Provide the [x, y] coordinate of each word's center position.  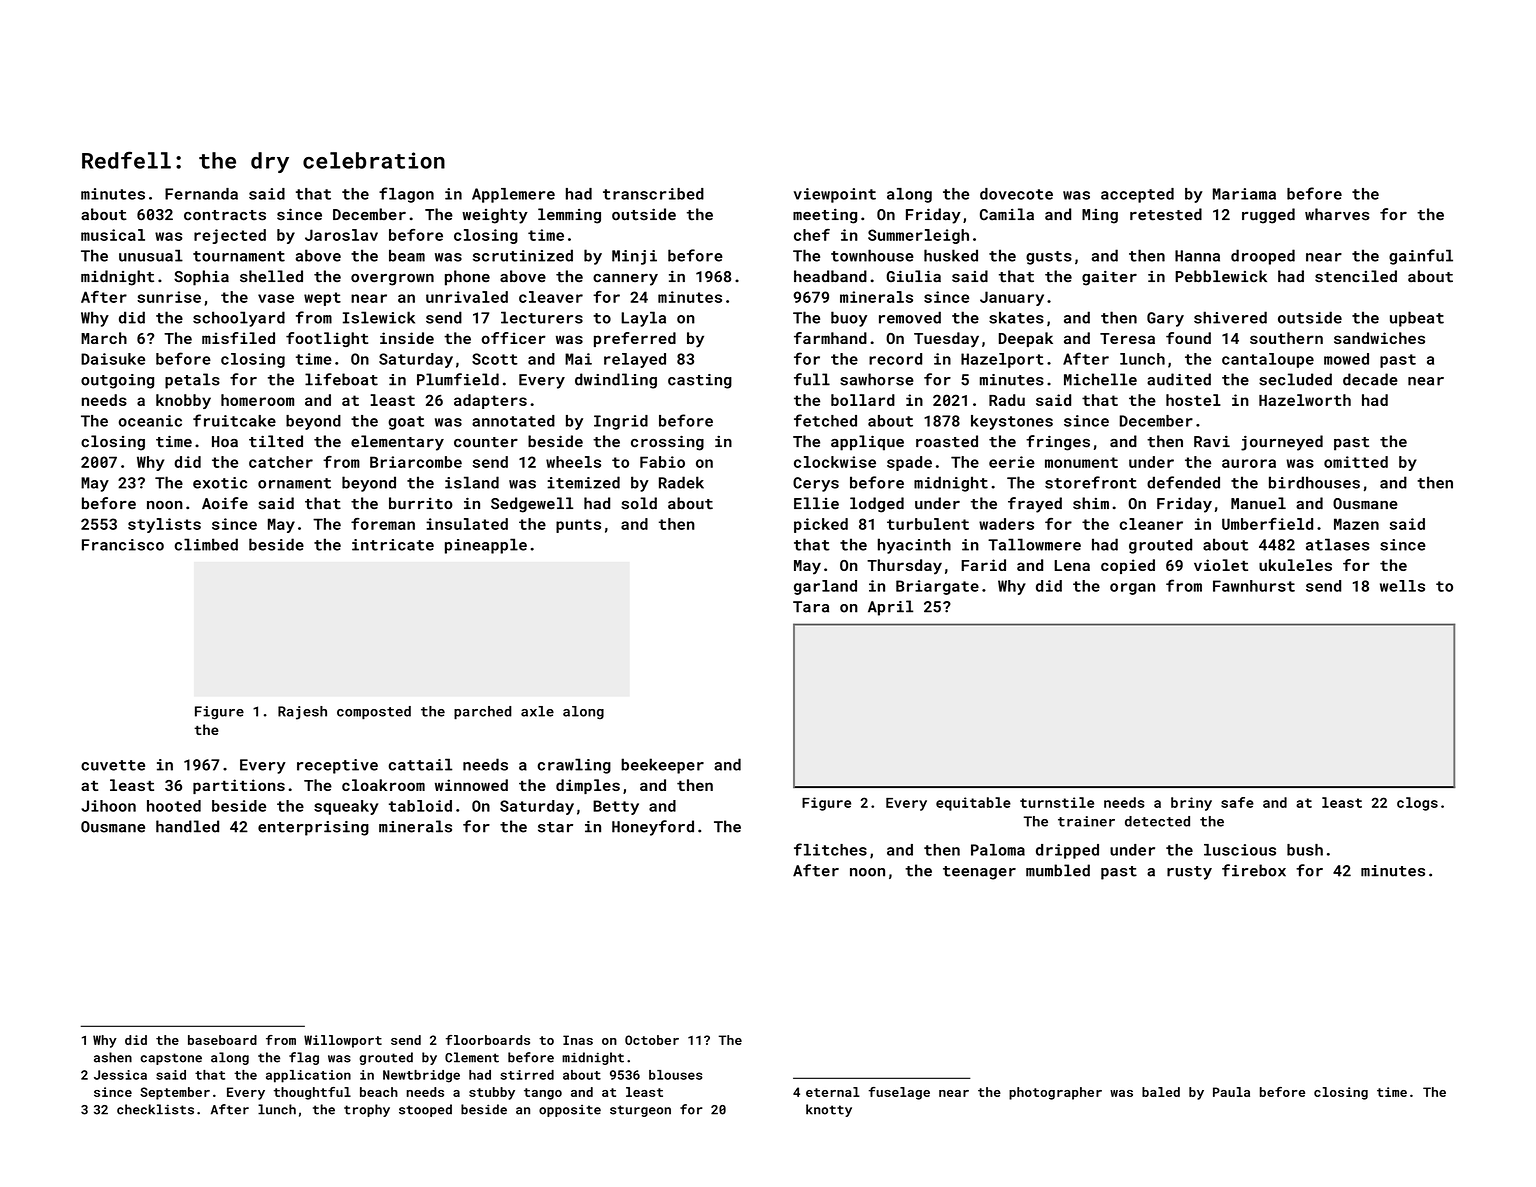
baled [1161, 1092]
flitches [830, 849]
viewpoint [835, 195]
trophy [367, 1110]
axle [537, 711]
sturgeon [640, 1111]
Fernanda [201, 194]
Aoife [225, 503]
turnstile [1057, 802]
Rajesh [302, 713]
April [890, 608]
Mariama [1244, 194]
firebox [1254, 870]
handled [187, 826]
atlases [1337, 544]
